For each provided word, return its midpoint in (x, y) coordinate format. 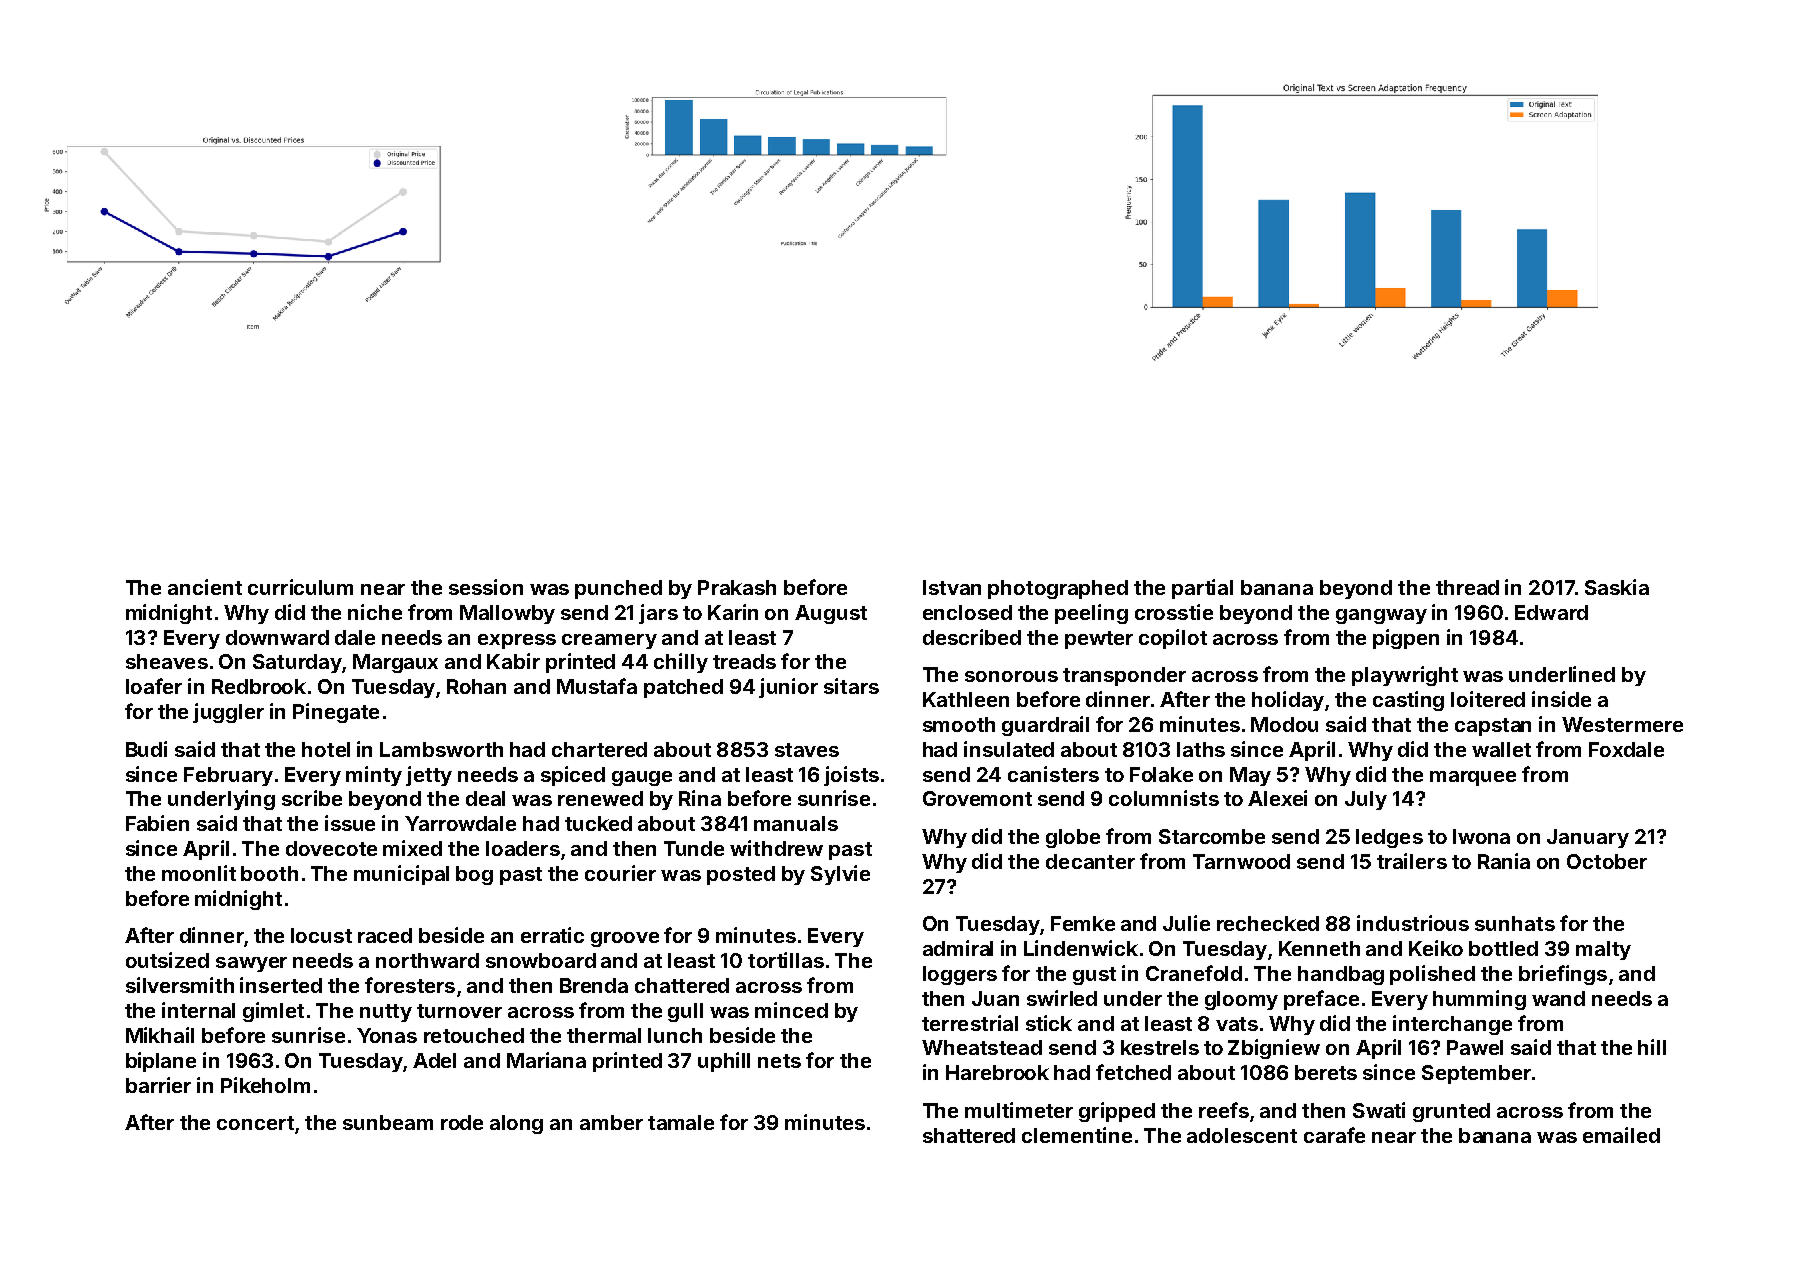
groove (625, 939)
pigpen (1406, 639)
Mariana (546, 1060)
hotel (326, 749)
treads (744, 661)
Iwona (1481, 836)
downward (277, 637)
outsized (167, 960)
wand (1558, 998)
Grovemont (977, 798)
